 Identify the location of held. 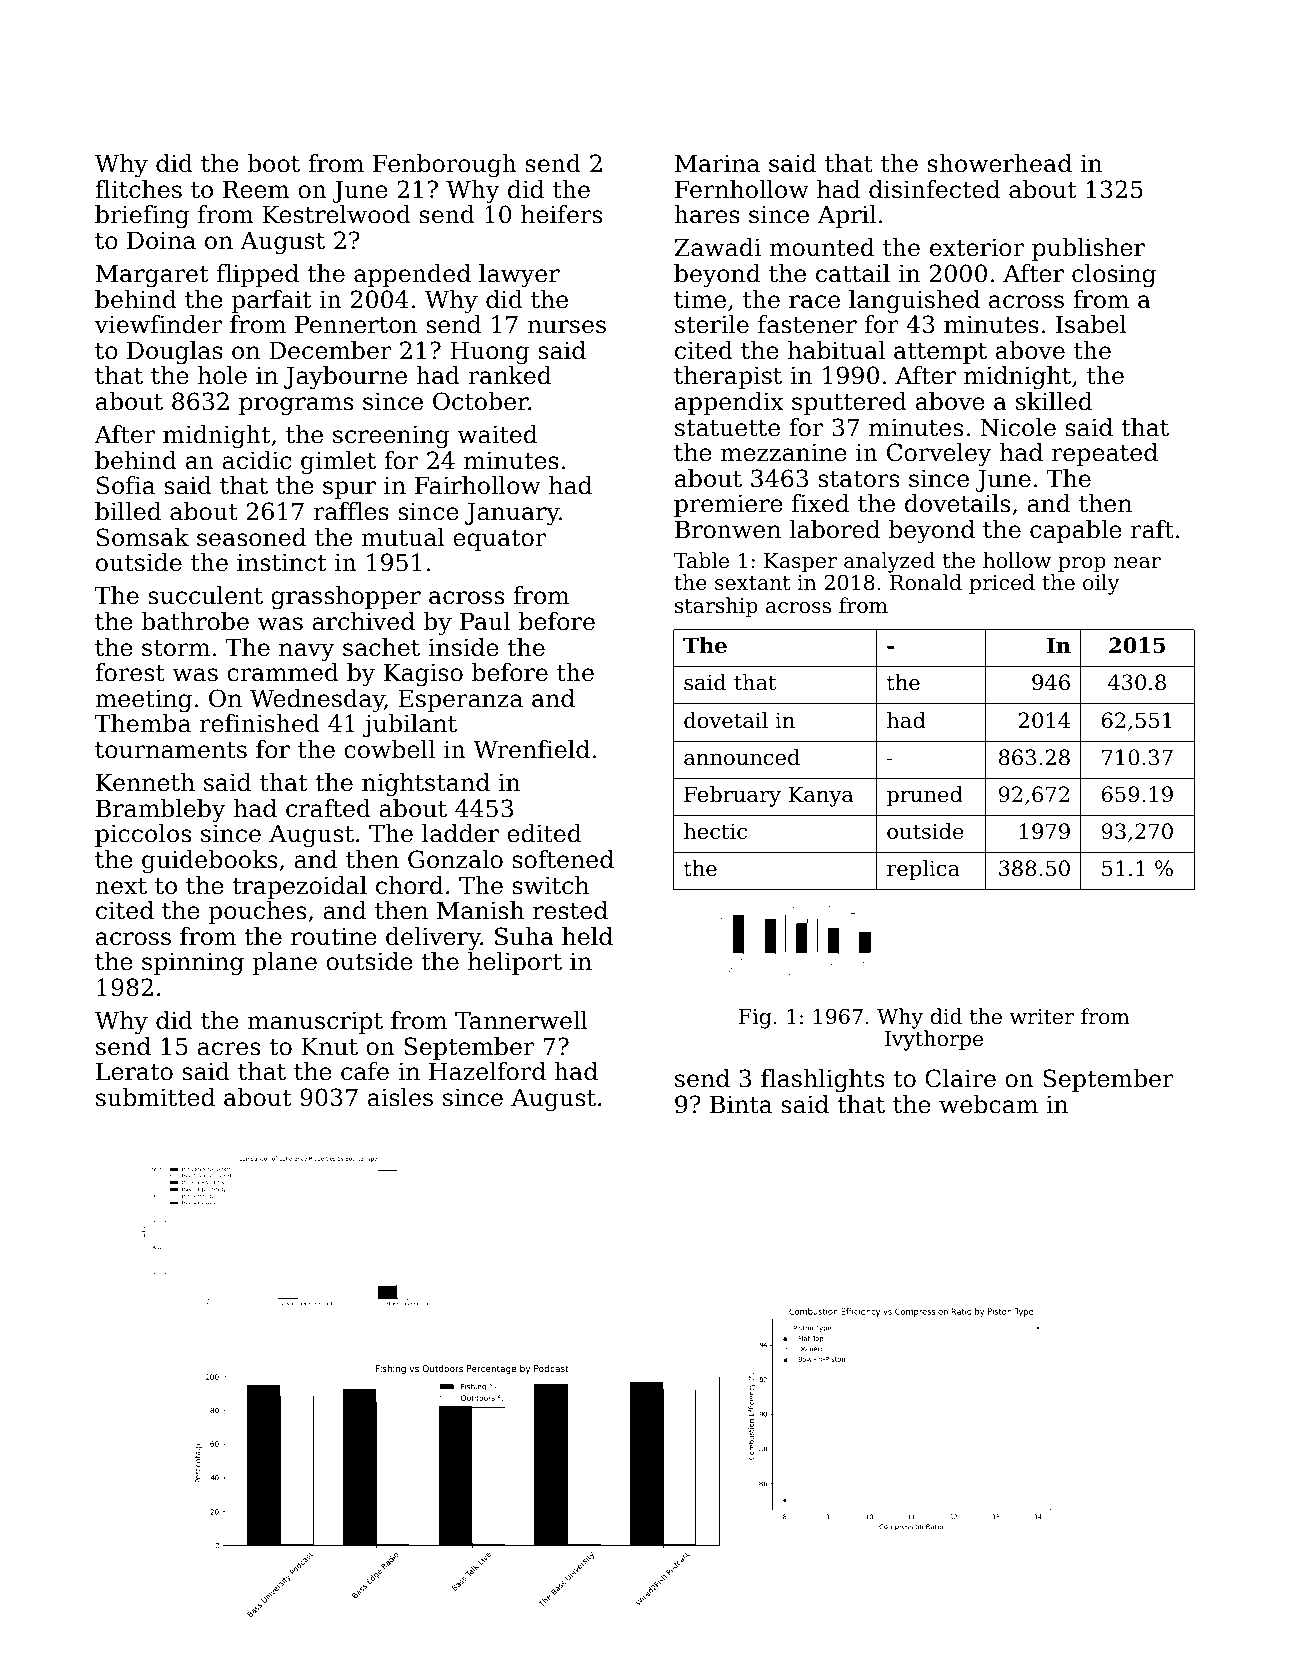
(587, 936).
